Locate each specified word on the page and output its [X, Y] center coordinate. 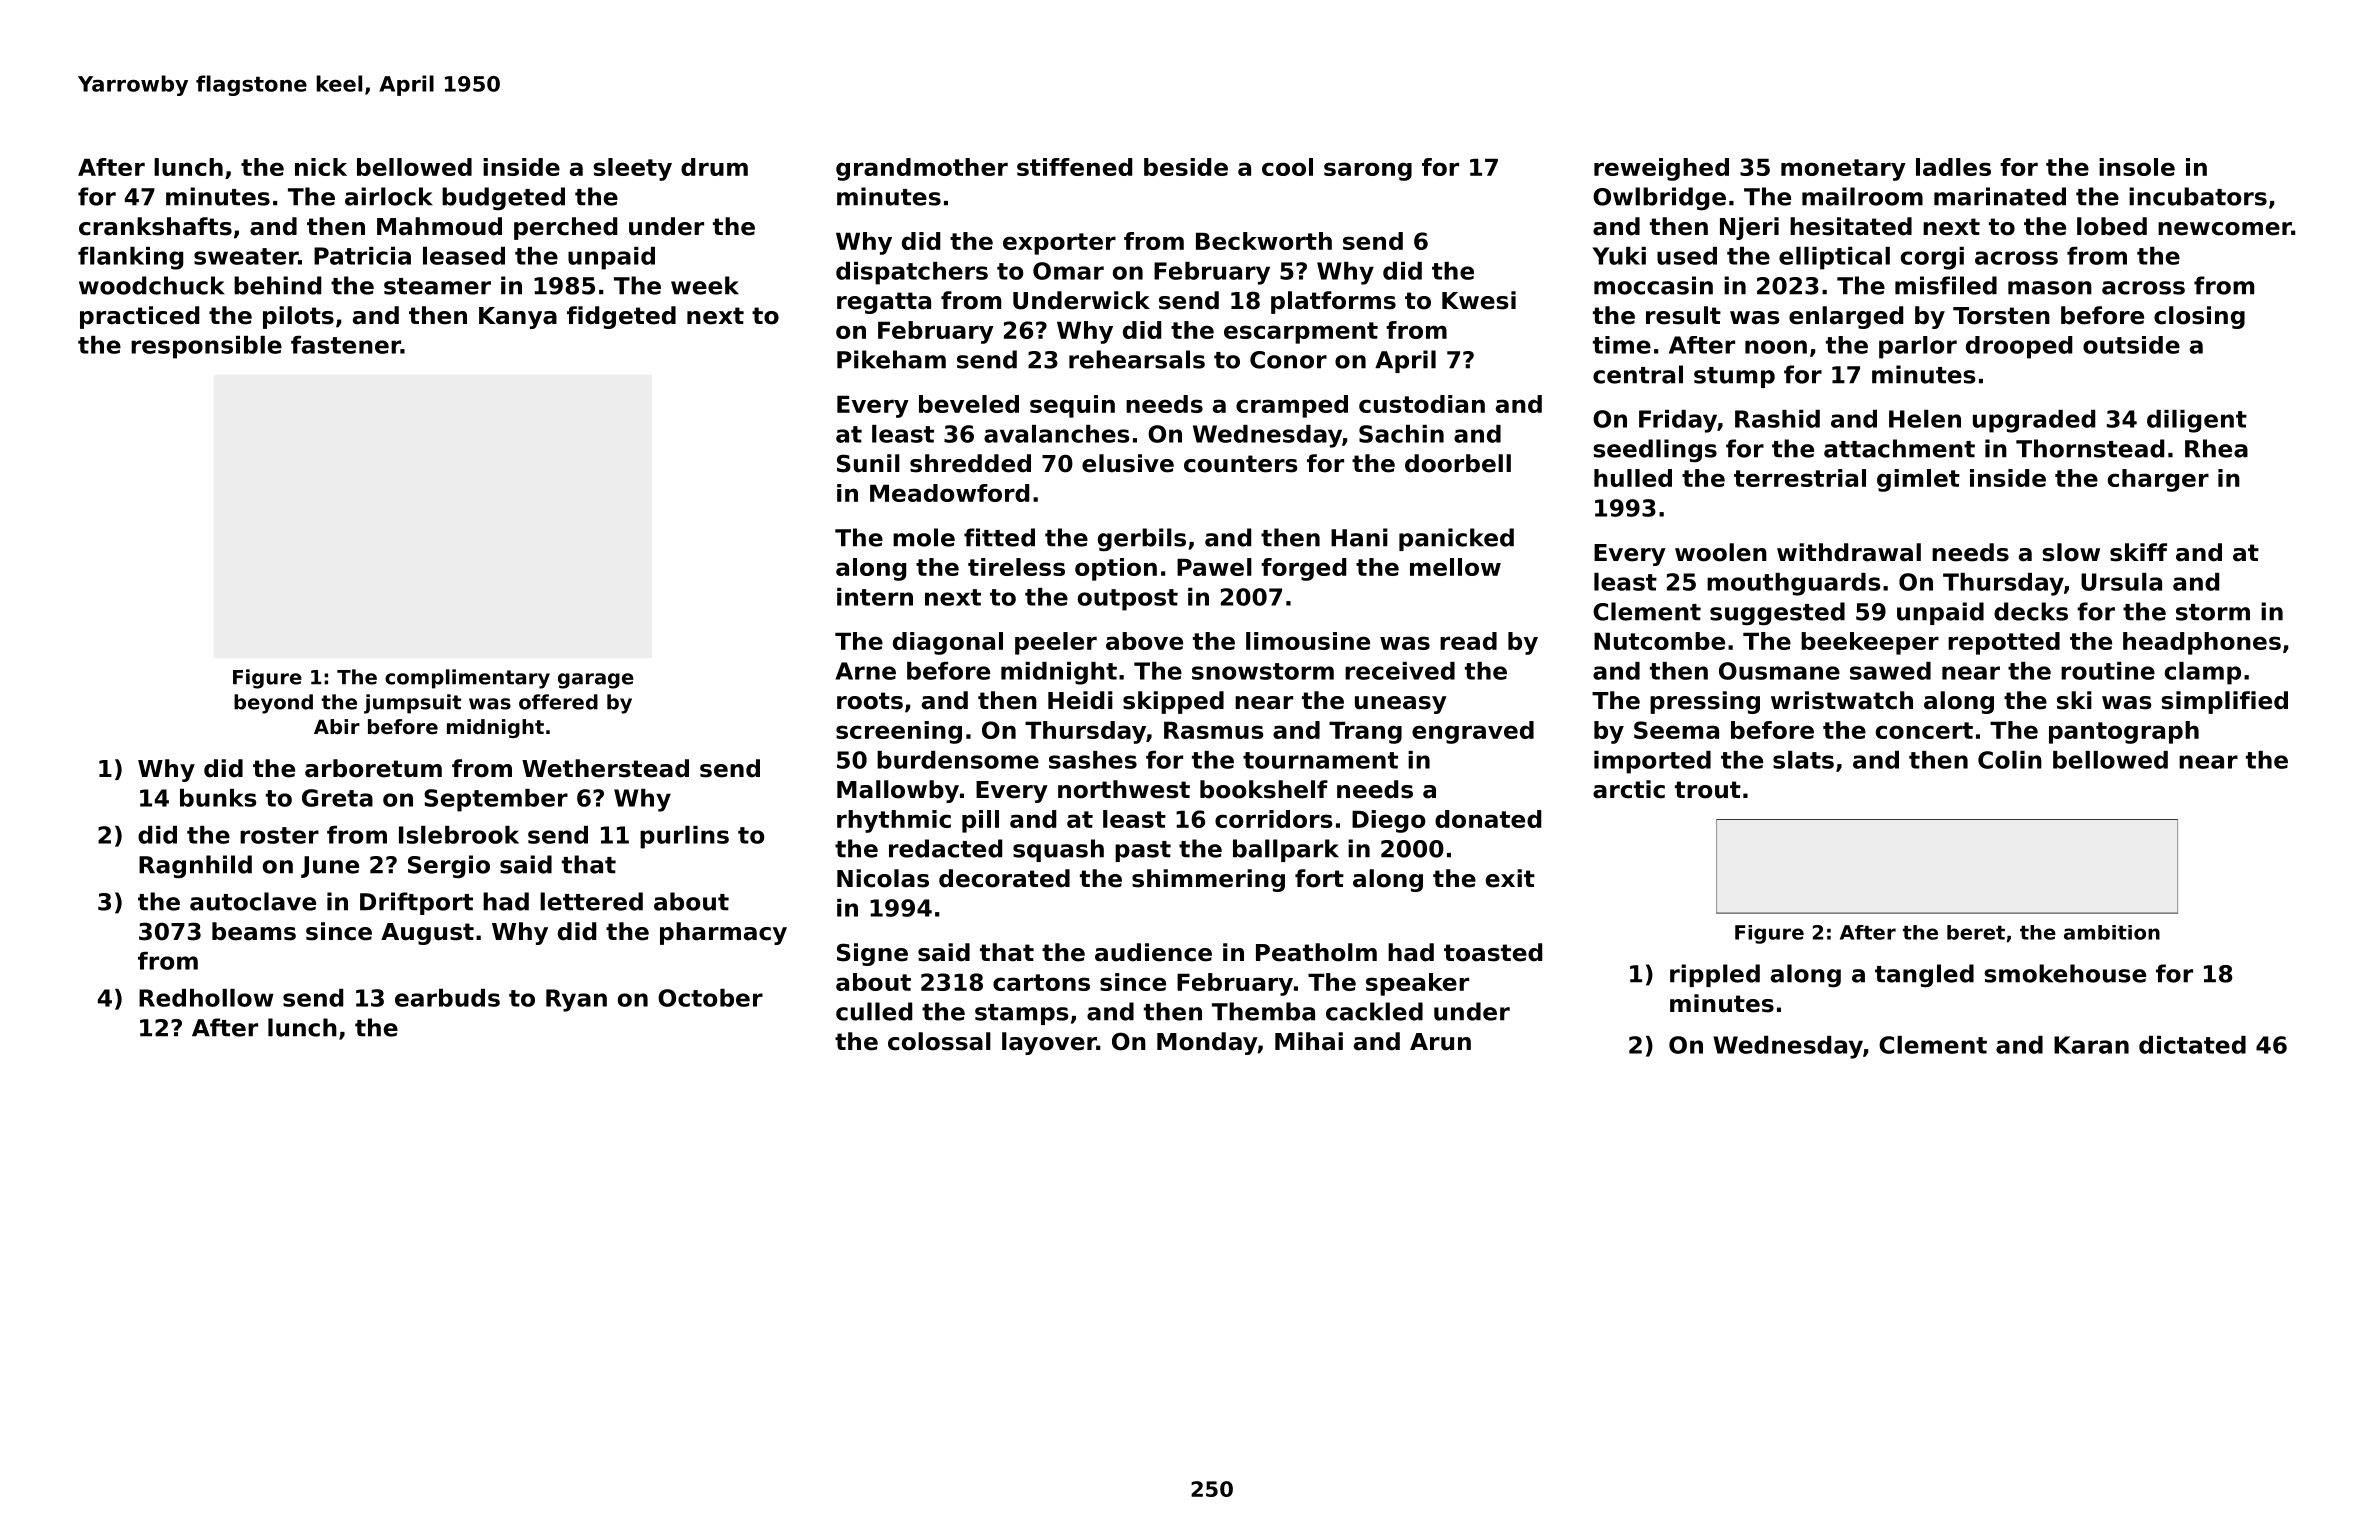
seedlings [1655, 451]
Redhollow [206, 998]
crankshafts [155, 226]
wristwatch [1842, 700]
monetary [1843, 170]
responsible [206, 347]
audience [1153, 952]
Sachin [1401, 434]
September [496, 800]
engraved [1473, 732]
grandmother [922, 169]
